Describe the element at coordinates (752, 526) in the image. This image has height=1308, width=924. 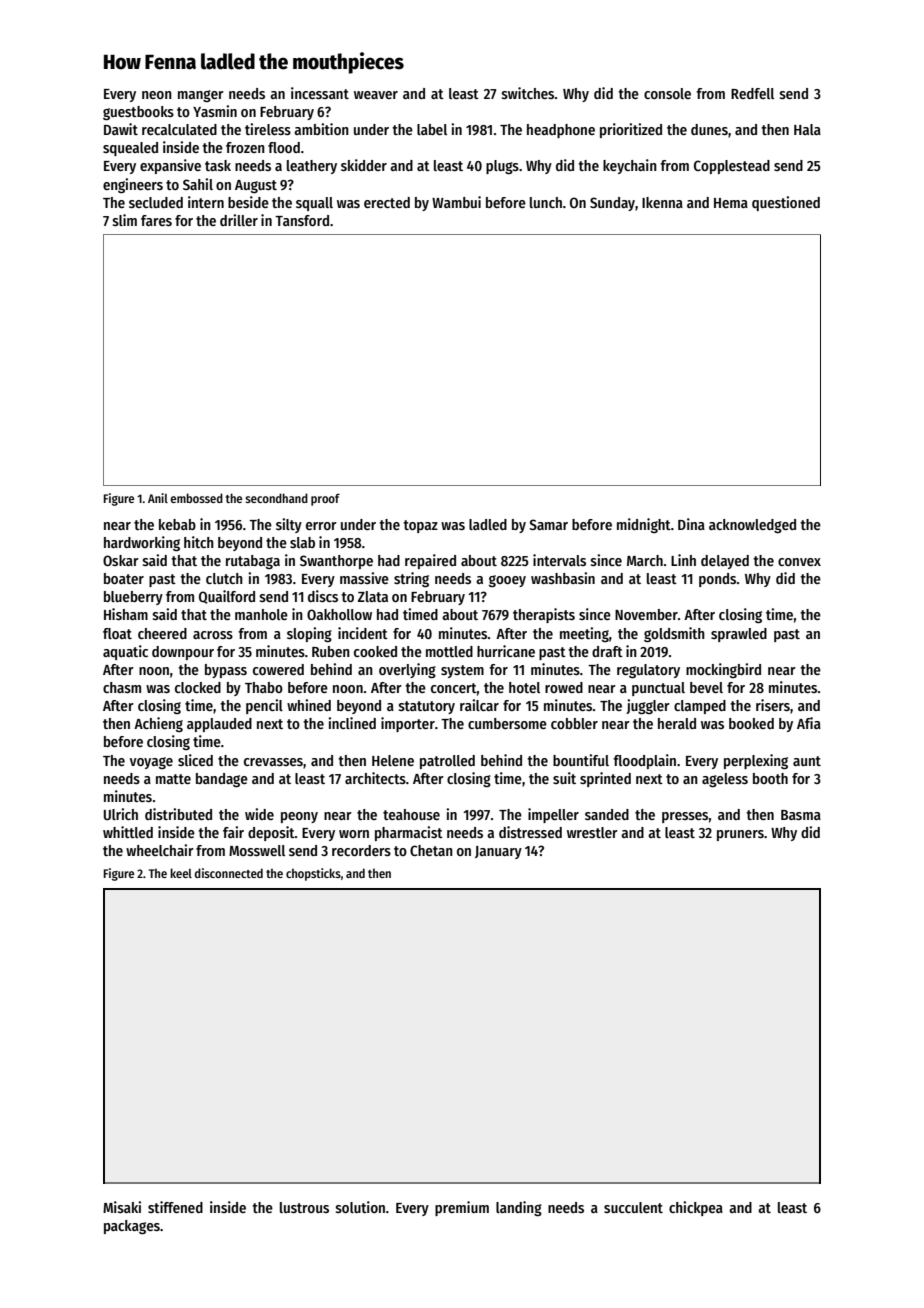
I see `acknowledged` at that location.
